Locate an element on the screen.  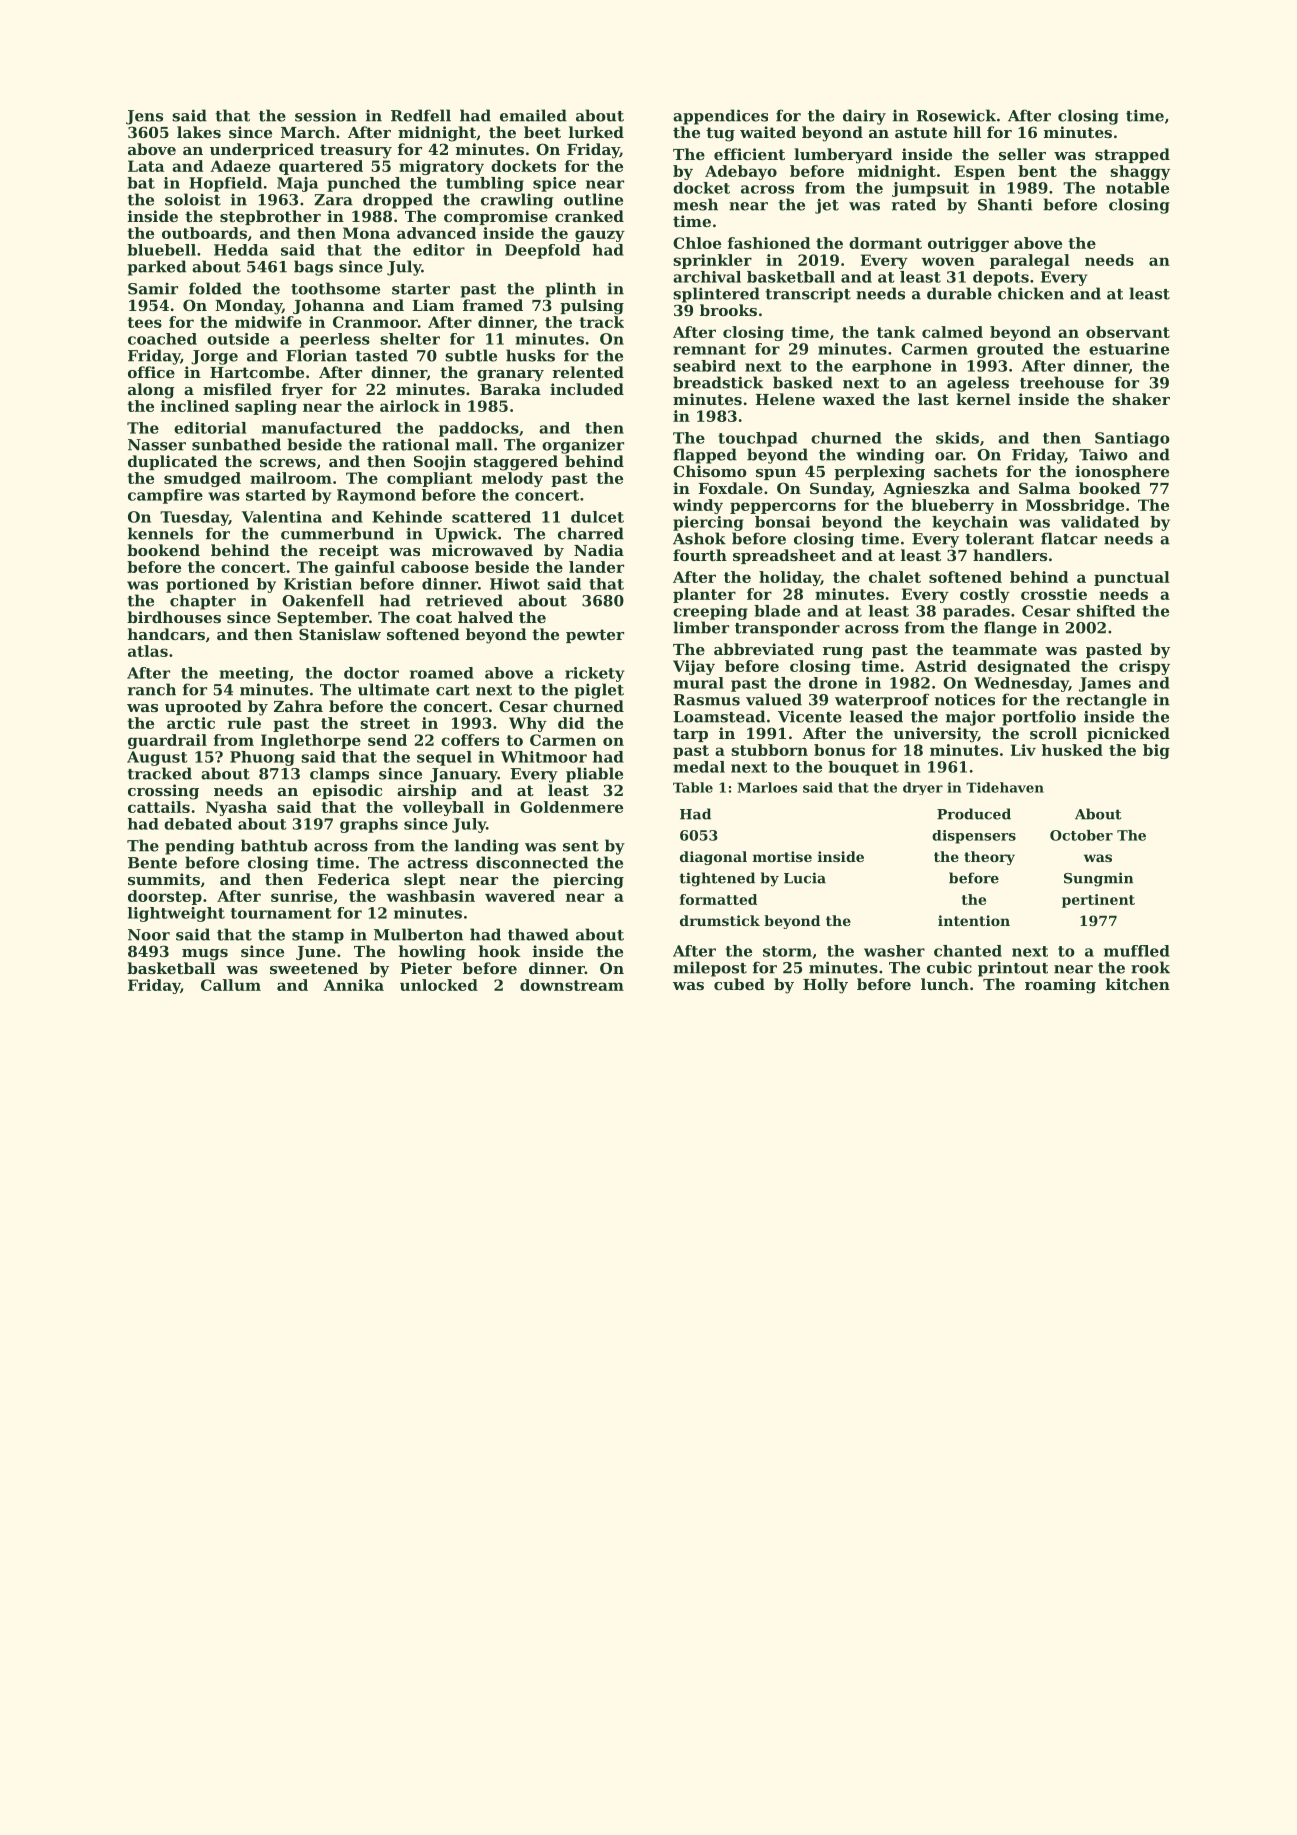
ranch is located at coordinates (152, 689).
